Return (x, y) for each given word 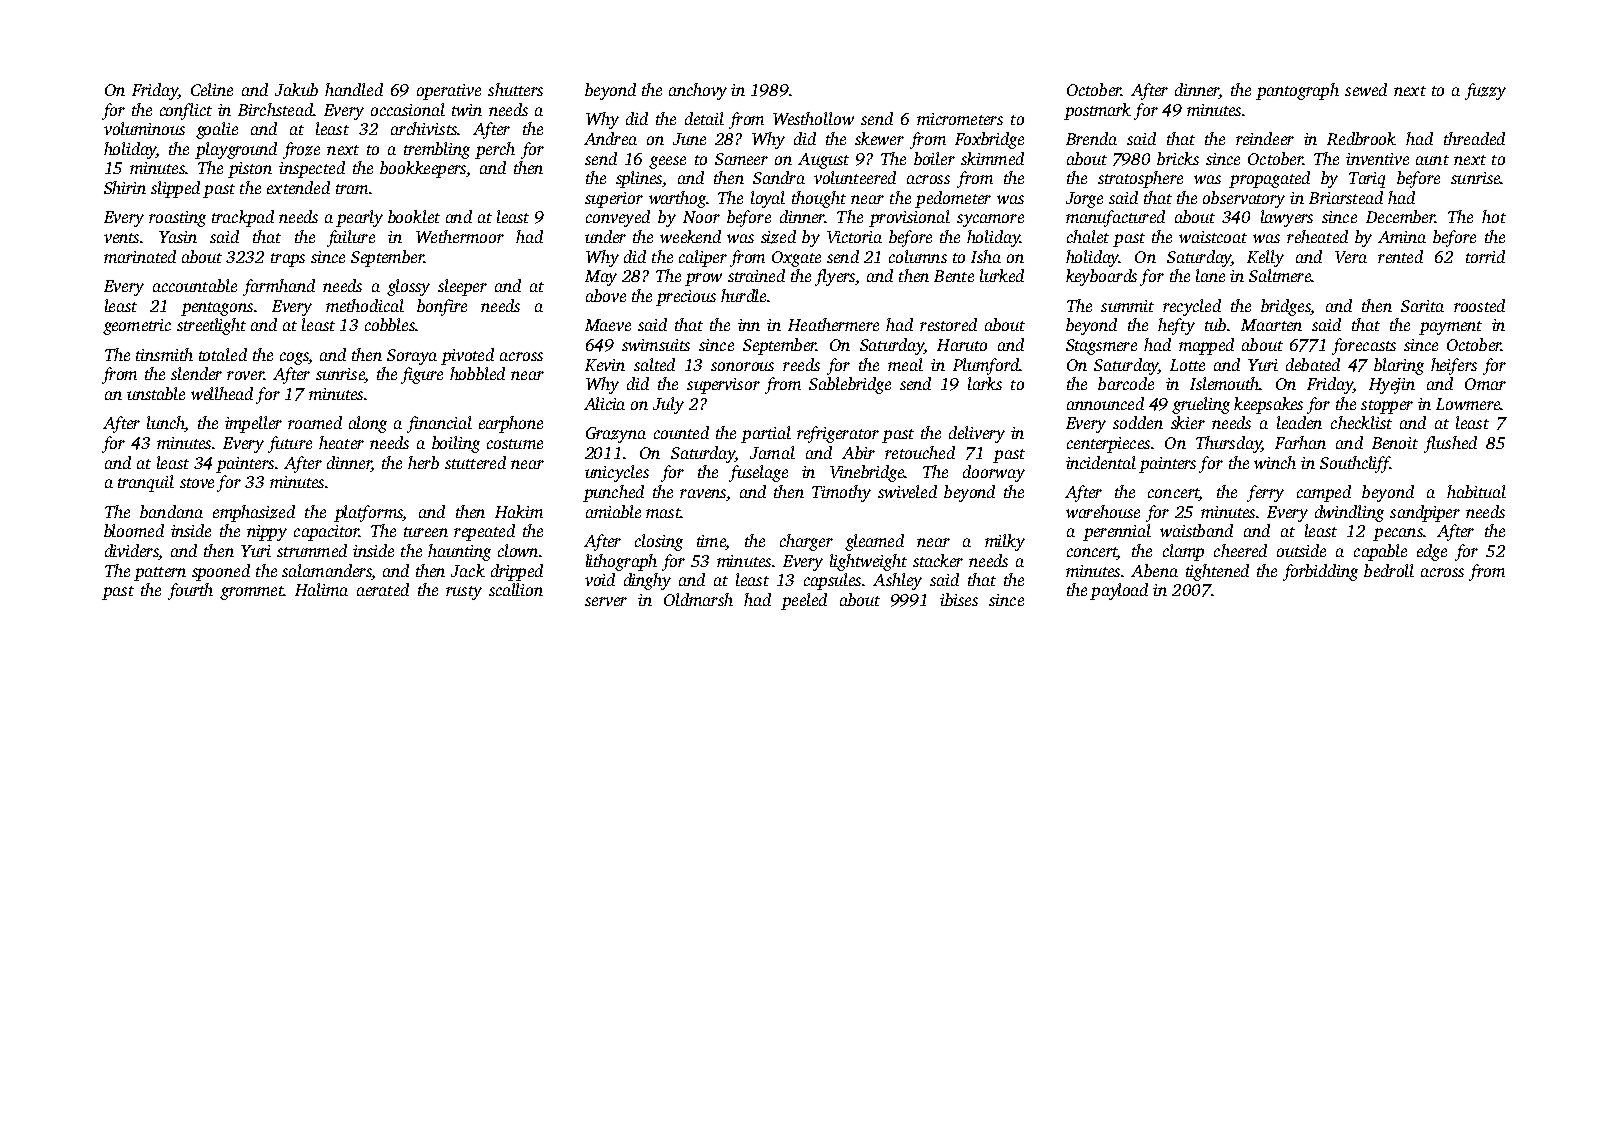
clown (518, 550)
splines (639, 179)
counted (681, 432)
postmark (1097, 111)
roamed (315, 422)
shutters (515, 89)
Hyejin (1392, 386)
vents (121, 238)
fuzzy (1485, 91)
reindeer (1265, 138)
